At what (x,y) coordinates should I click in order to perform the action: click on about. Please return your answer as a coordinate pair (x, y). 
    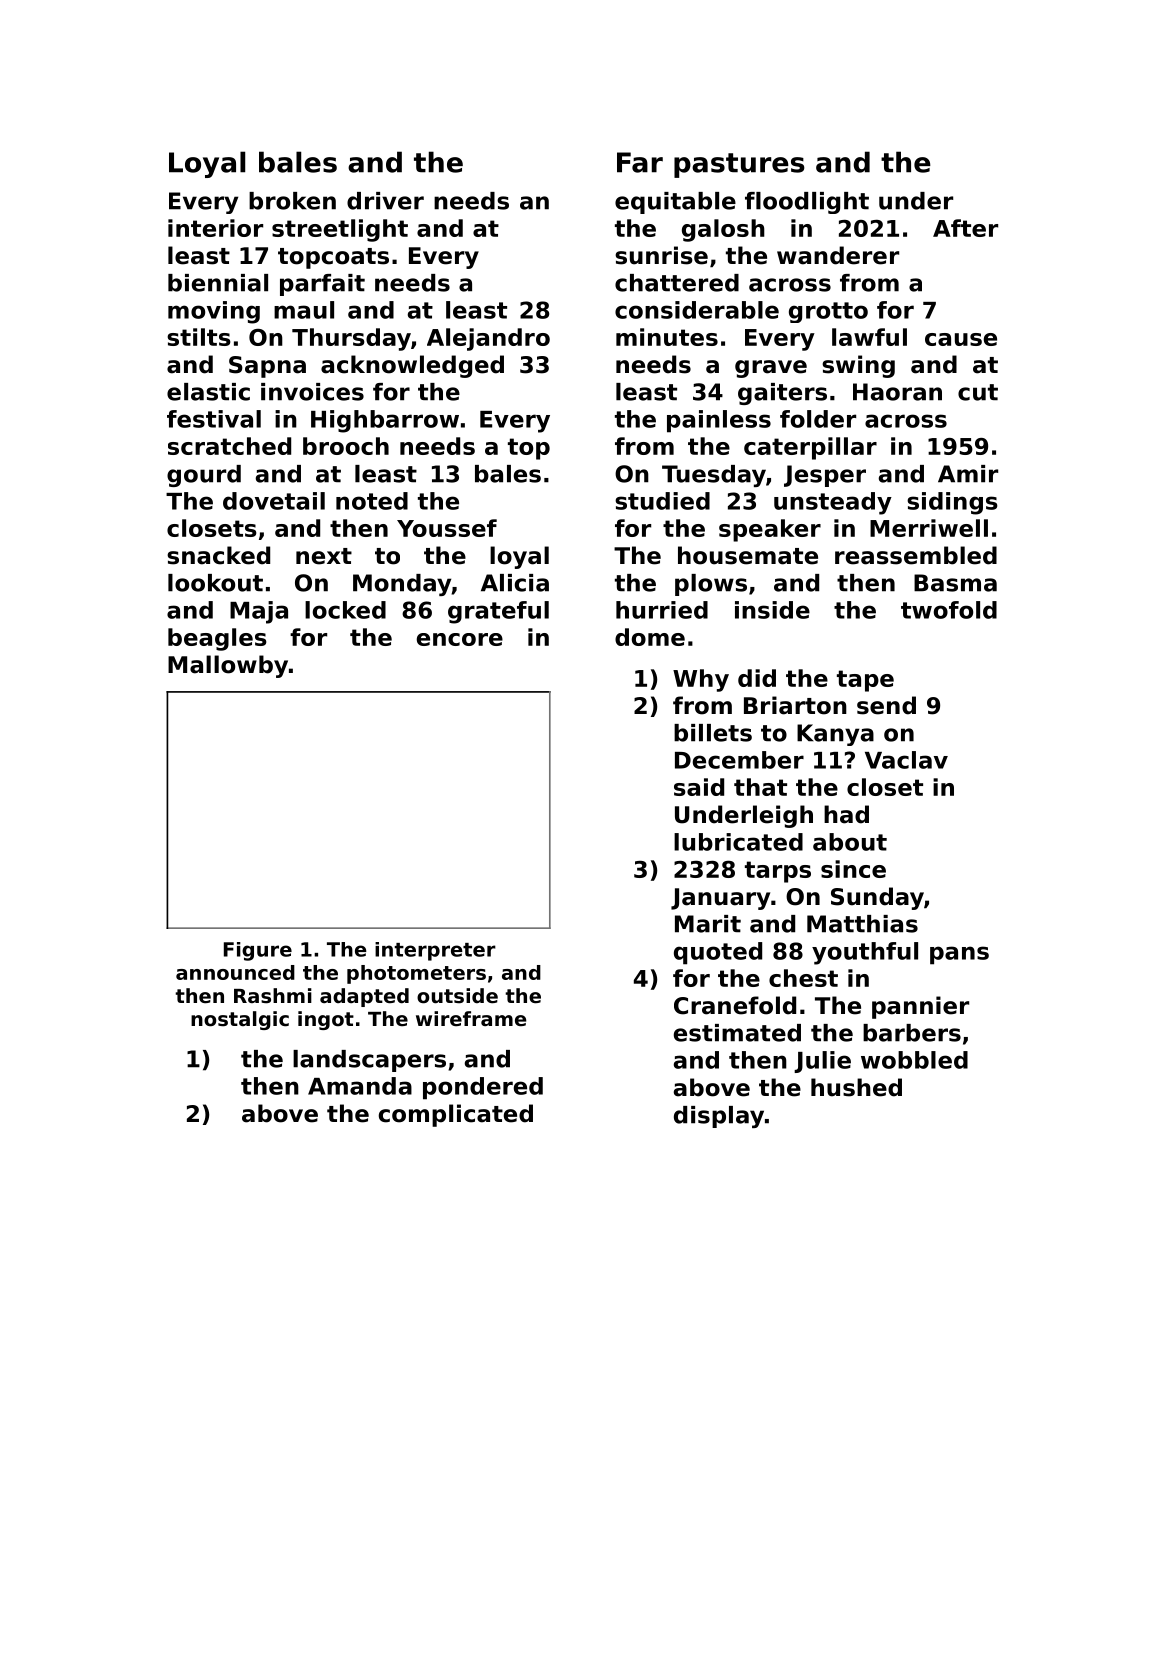
    Looking at the image, I should click on (850, 842).
